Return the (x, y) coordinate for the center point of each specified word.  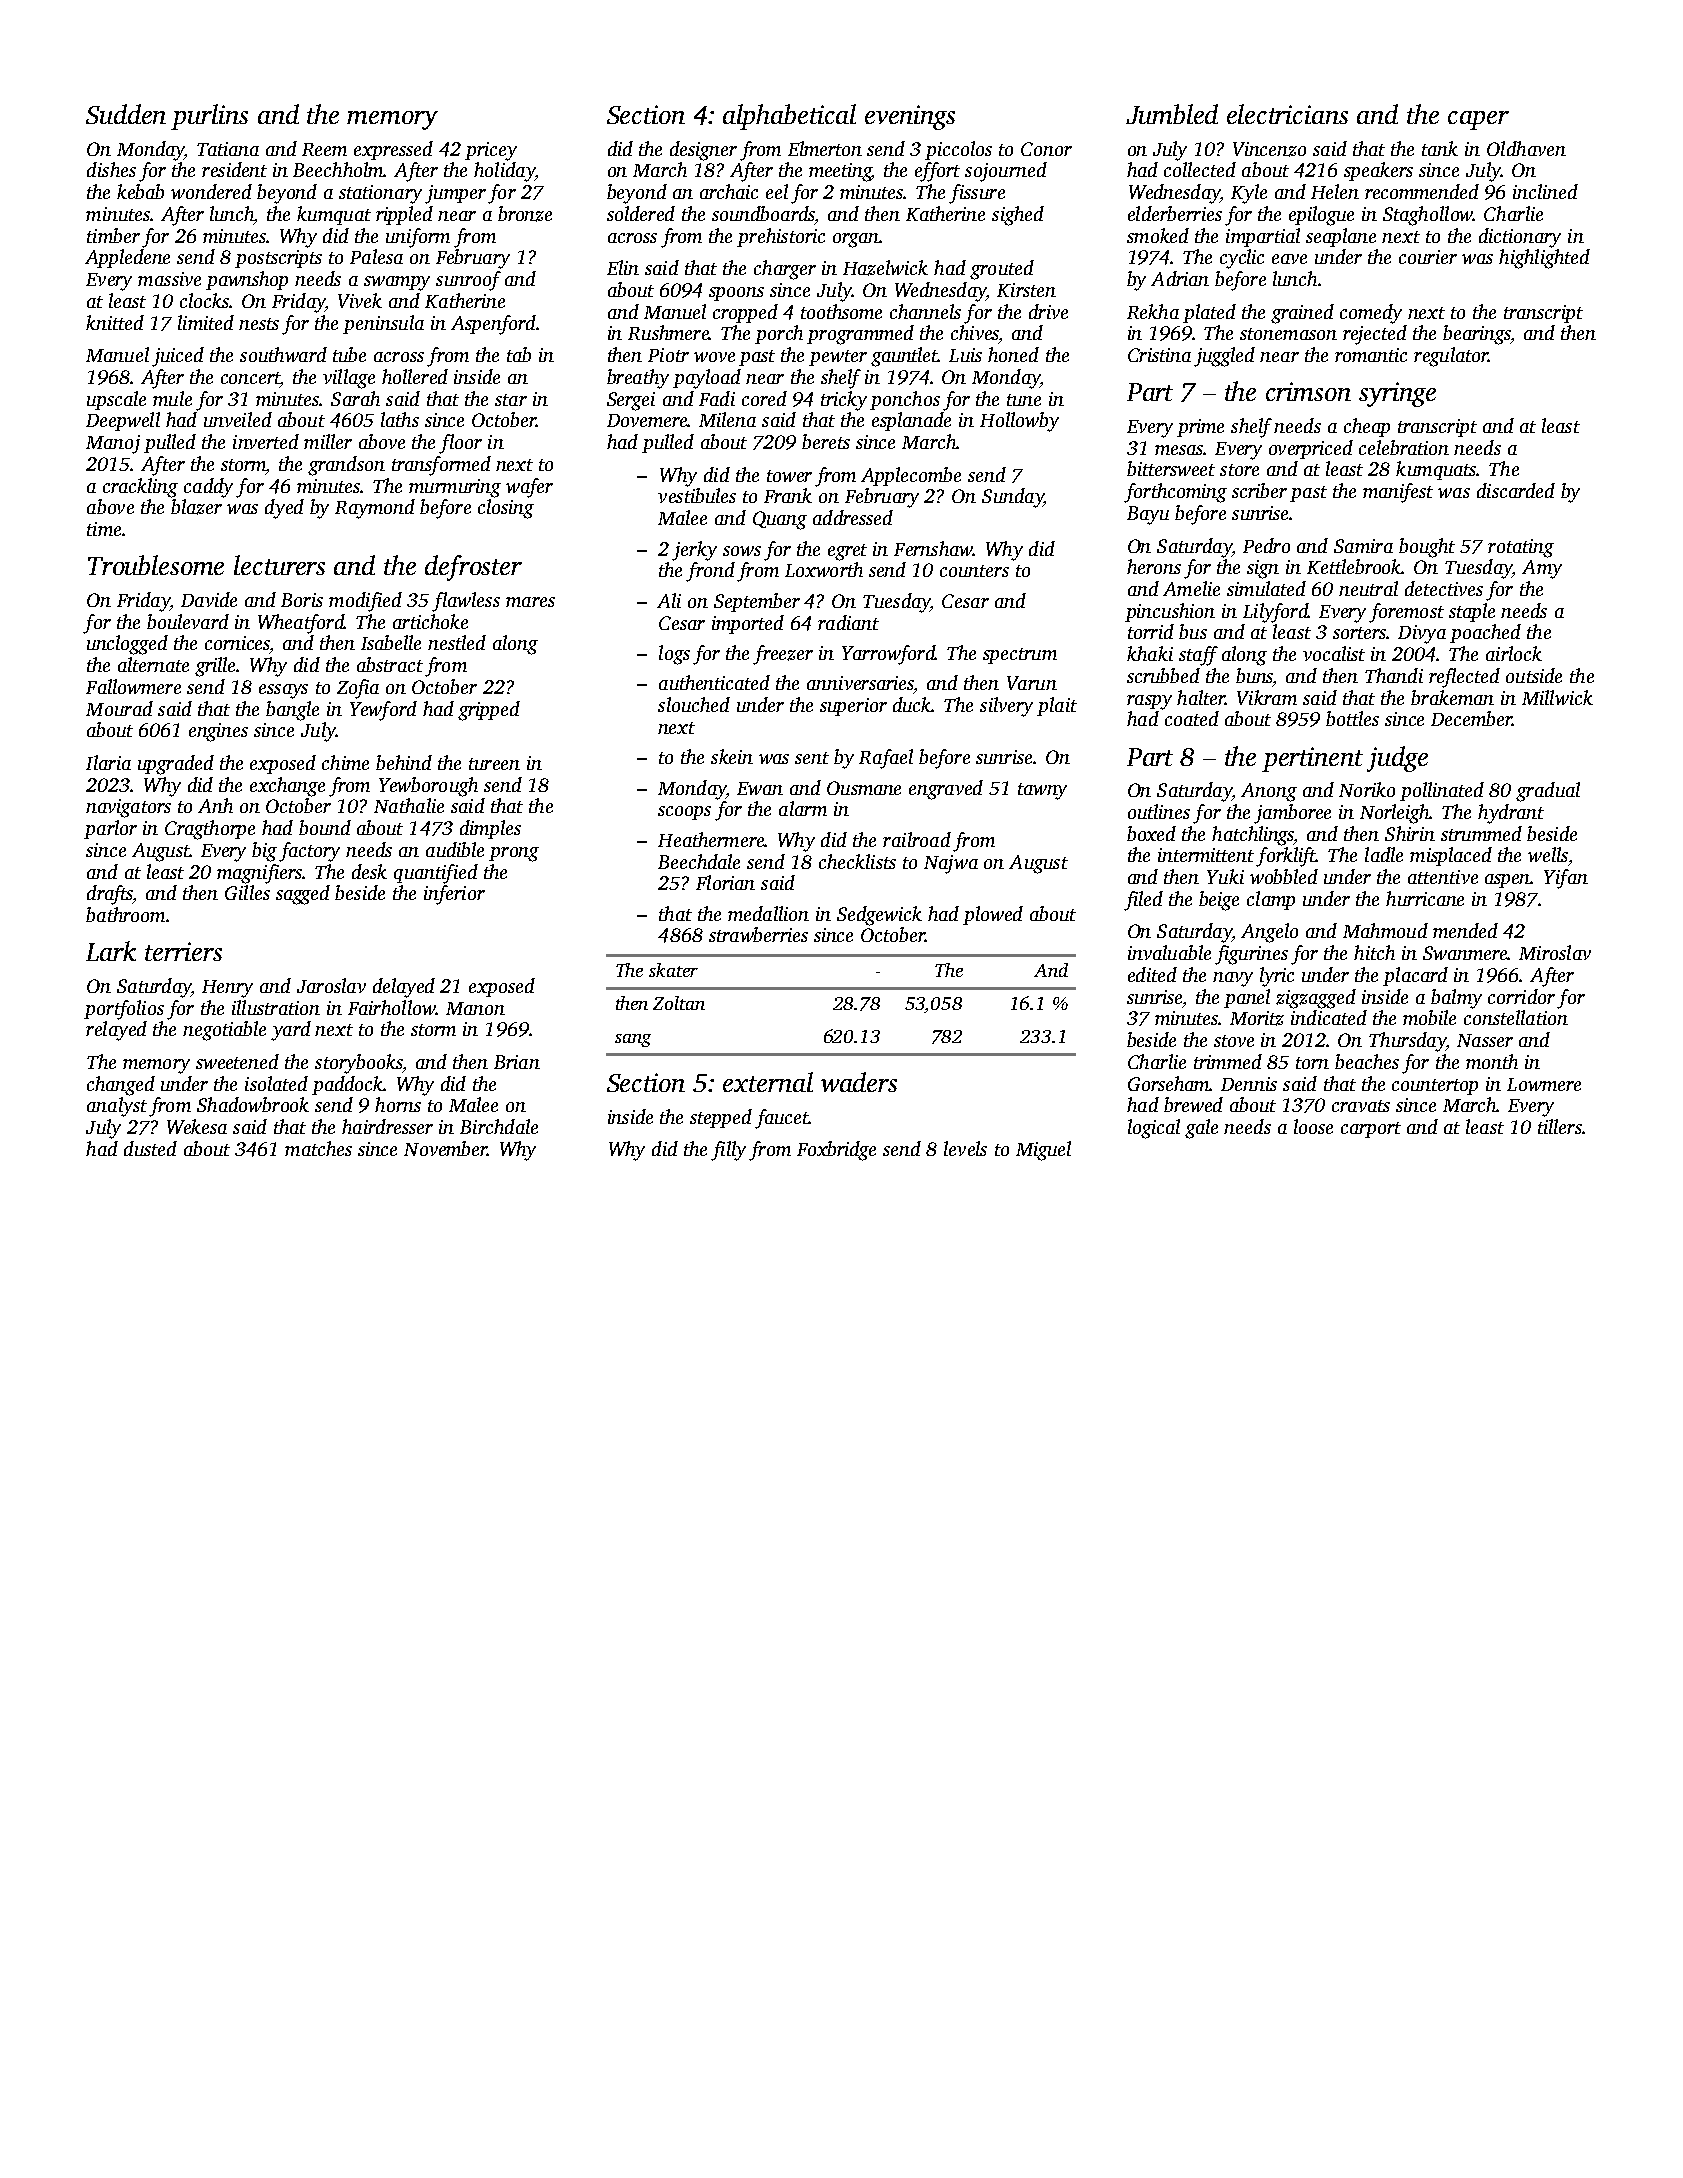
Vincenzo (1269, 149)
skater (673, 970)
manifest (1398, 493)
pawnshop (247, 280)
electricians (1287, 114)
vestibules (697, 495)
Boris (302, 600)
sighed (1018, 216)
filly (728, 1151)
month (1492, 1061)
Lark (111, 951)
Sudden (126, 114)
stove (1234, 1041)
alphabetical (789, 117)
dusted (150, 1148)
